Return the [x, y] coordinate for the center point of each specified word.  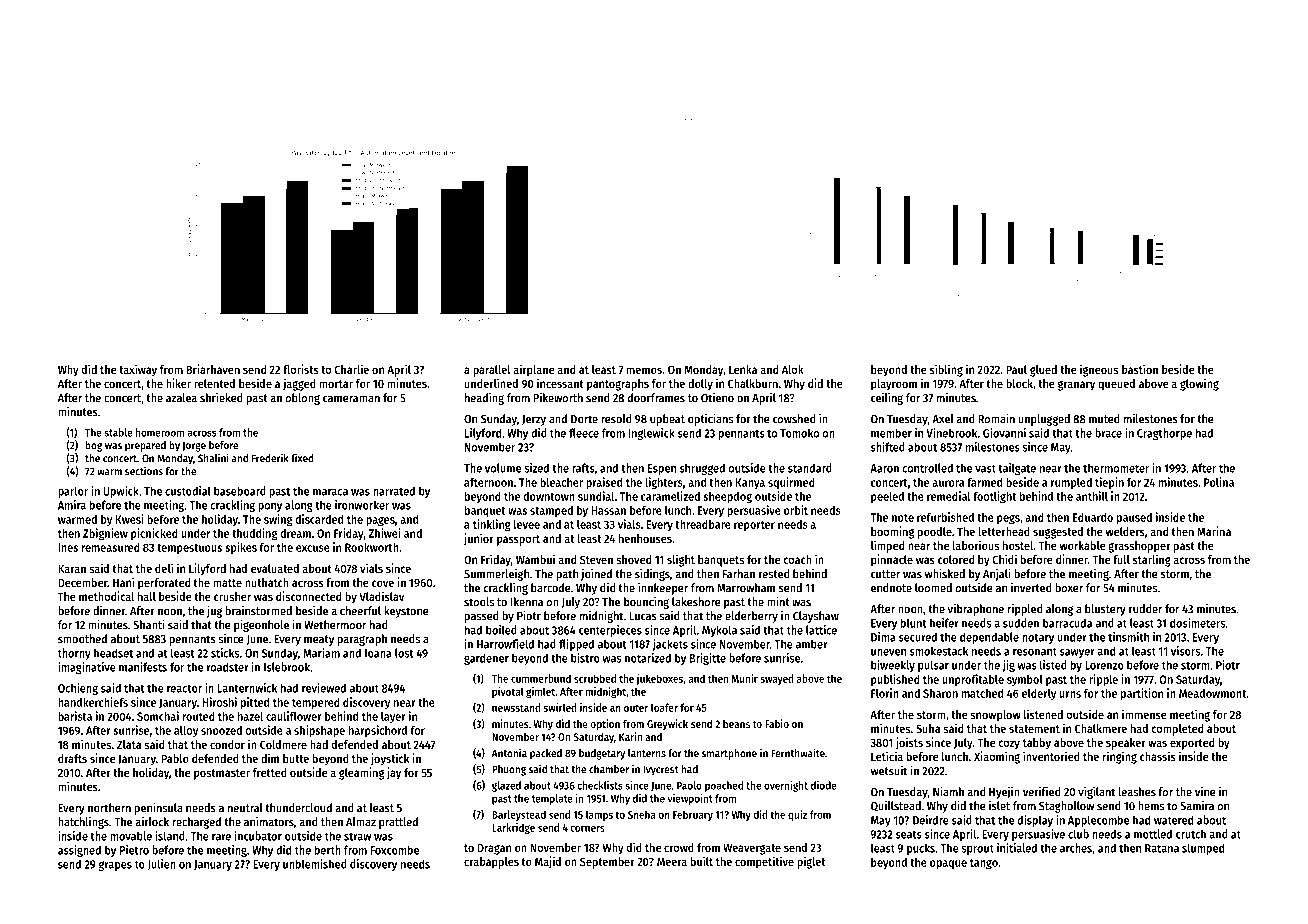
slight [681, 560]
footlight [994, 497]
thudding [254, 534]
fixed [302, 458]
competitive [764, 862]
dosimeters [1197, 623]
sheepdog [727, 498]
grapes [115, 866]
